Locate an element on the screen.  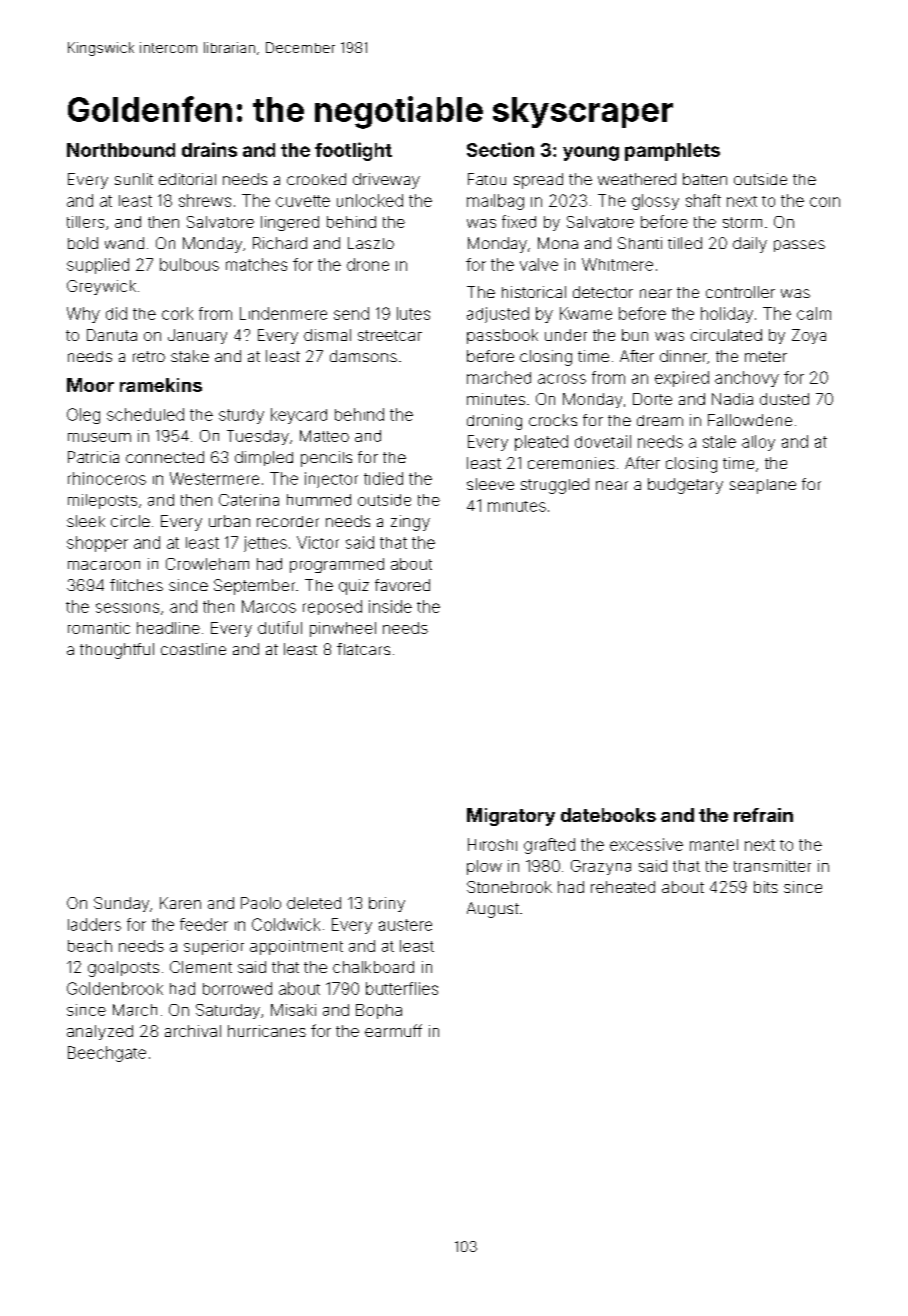
refrain is located at coordinates (763, 815).
